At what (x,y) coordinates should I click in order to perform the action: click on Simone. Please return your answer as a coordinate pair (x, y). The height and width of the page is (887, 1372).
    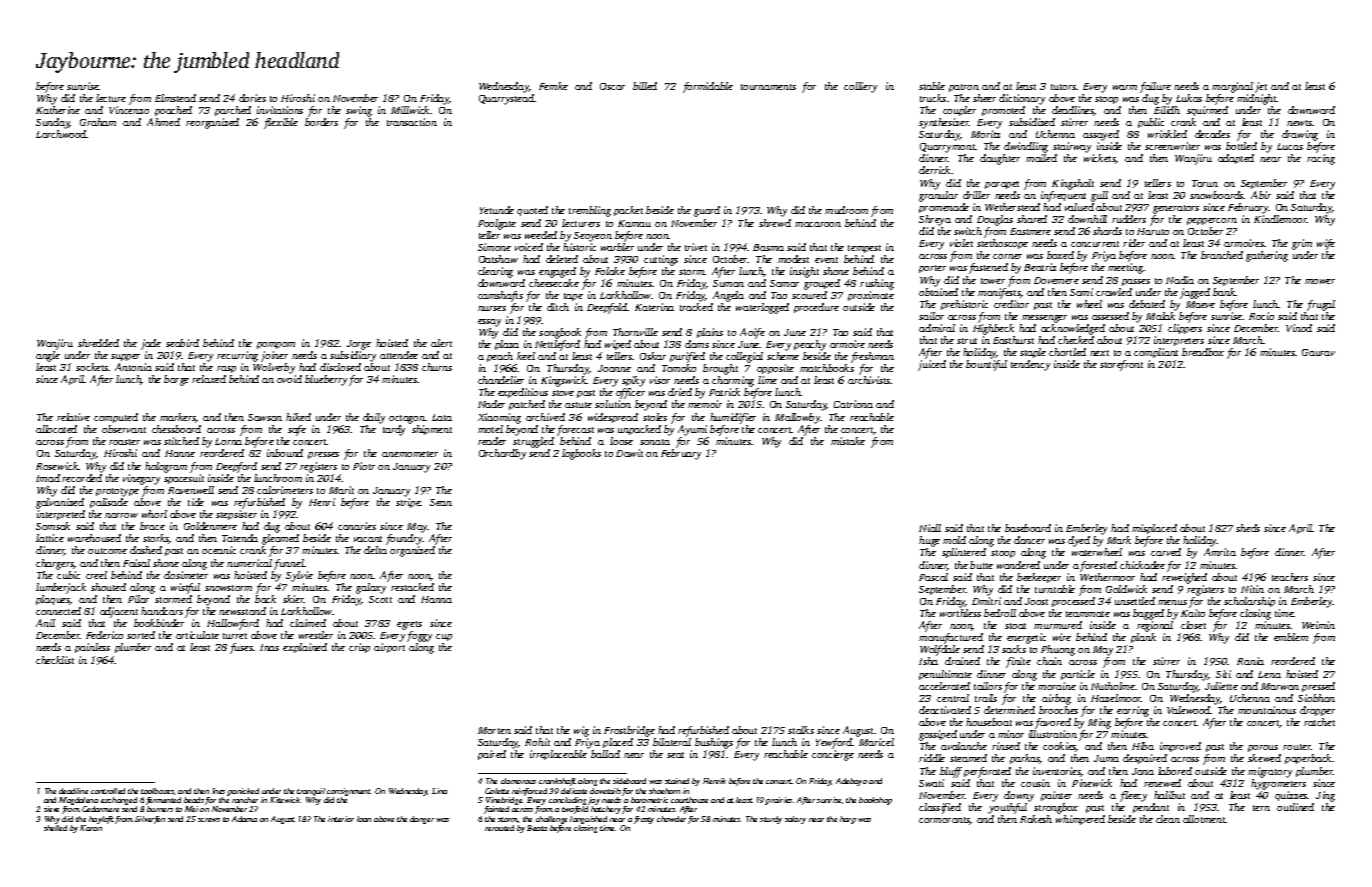
    Looking at the image, I should click on (494, 247).
